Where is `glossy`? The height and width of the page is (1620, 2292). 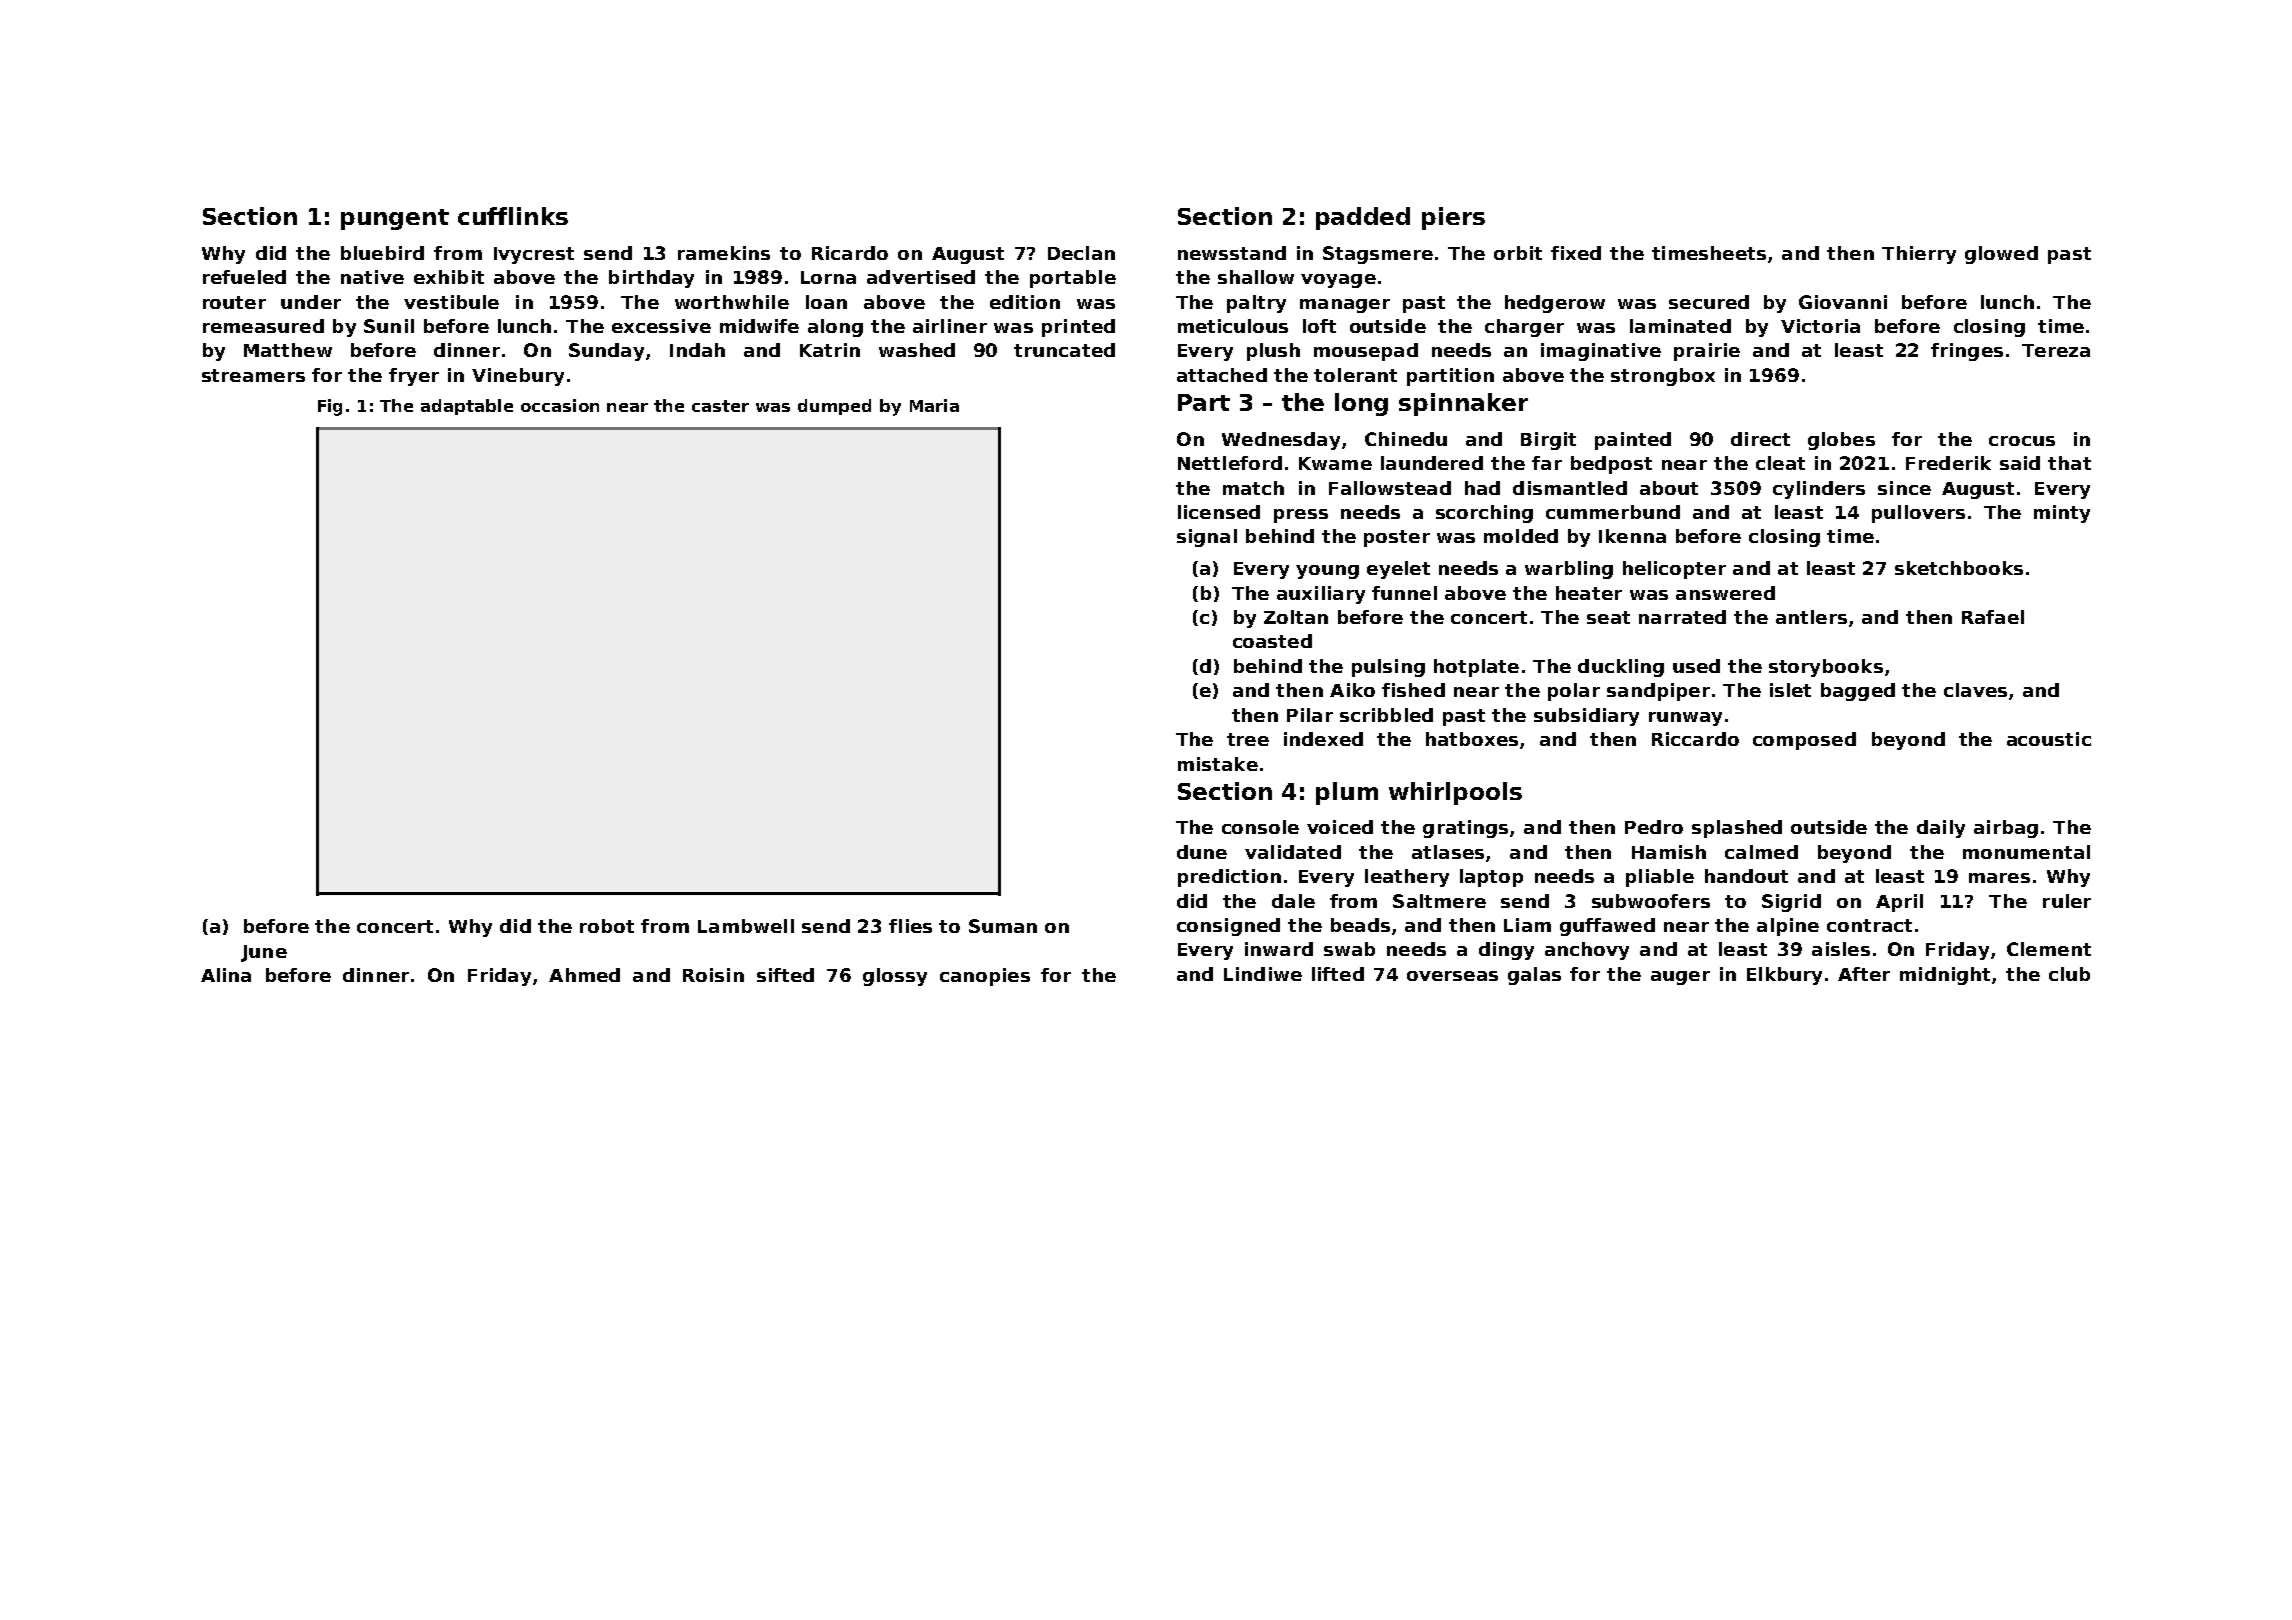 glossy is located at coordinates (895, 977).
